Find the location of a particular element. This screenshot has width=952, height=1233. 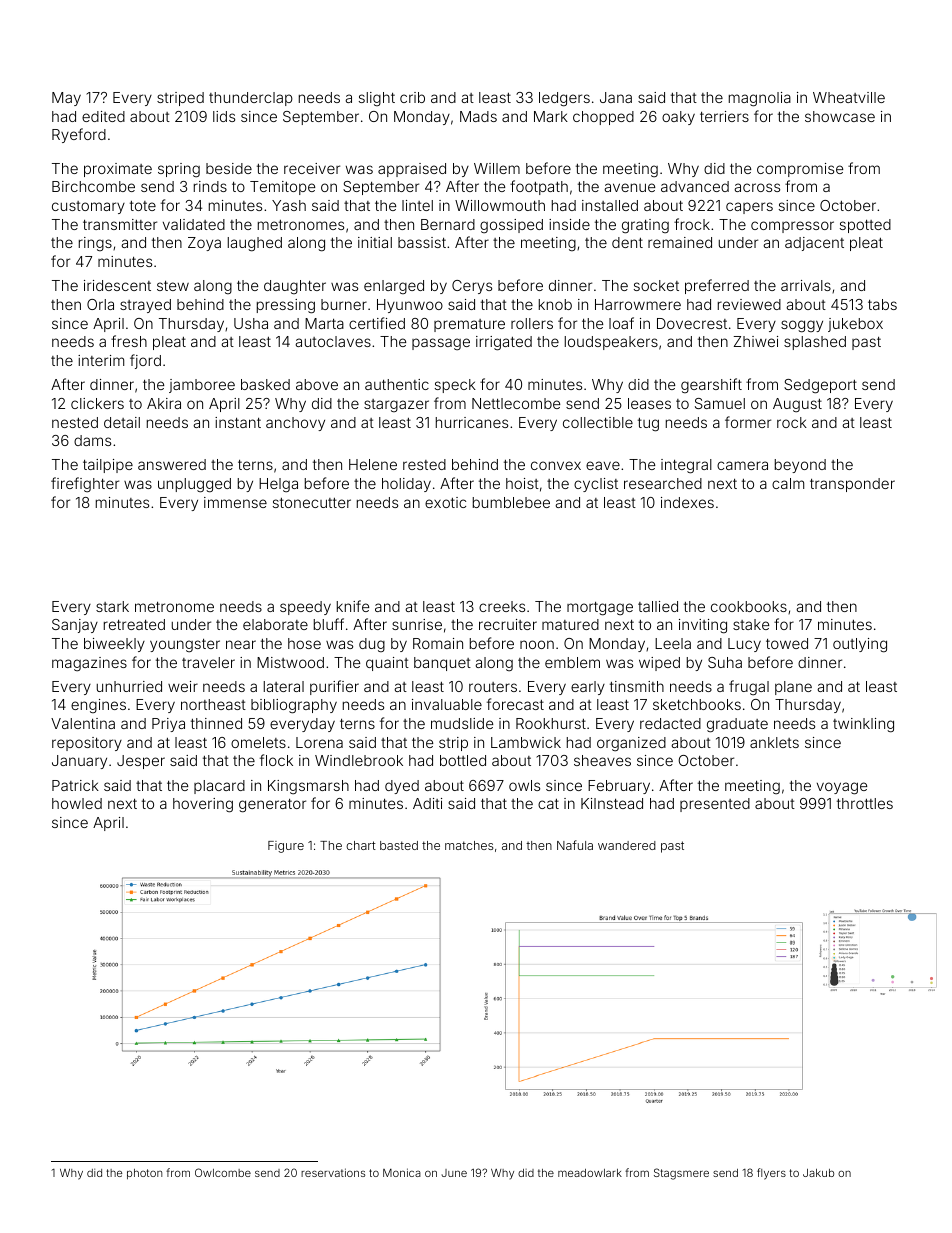

meadowlark is located at coordinates (590, 1173).
